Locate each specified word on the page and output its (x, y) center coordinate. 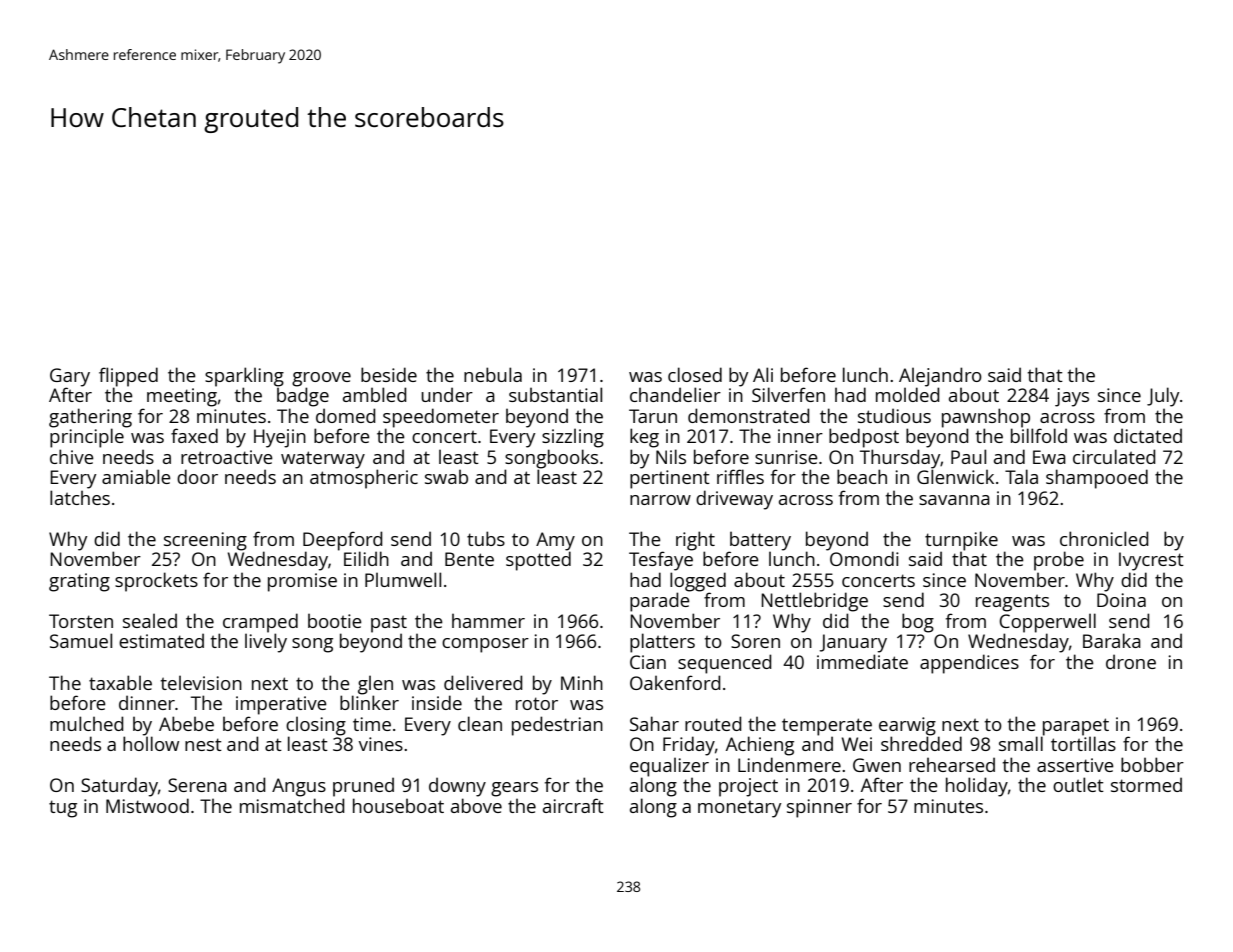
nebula (493, 374)
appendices (969, 664)
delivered (483, 682)
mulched (87, 723)
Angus (299, 787)
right (695, 541)
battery (760, 541)
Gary (70, 377)
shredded (921, 743)
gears (514, 789)
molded (908, 394)
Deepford (343, 541)
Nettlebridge (814, 602)
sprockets (156, 582)
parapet (1076, 727)
